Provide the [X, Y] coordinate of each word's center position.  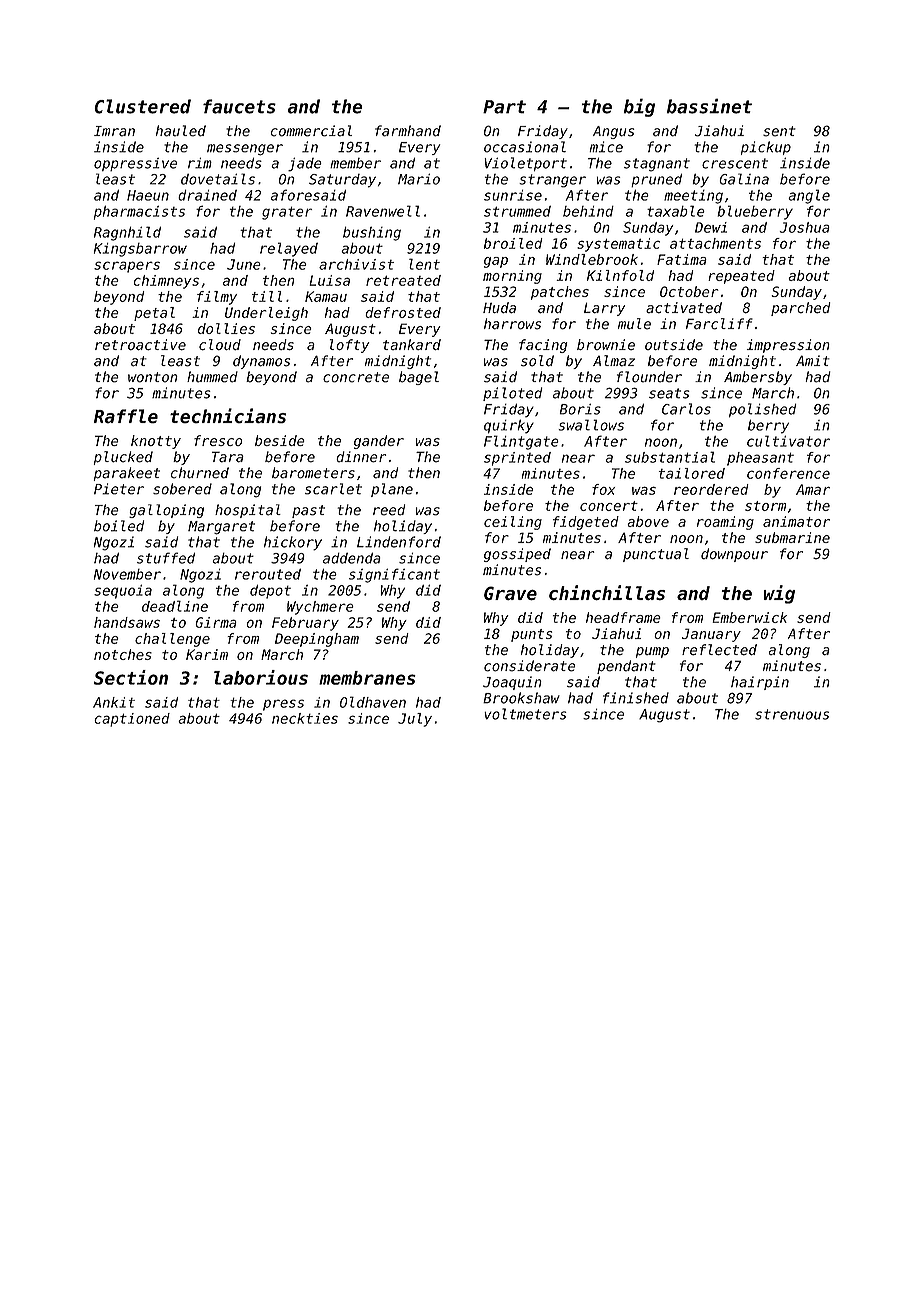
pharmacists [139, 212]
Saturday [342, 181]
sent [779, 131]
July [415, 720]
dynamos [261, 362]
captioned [132, 720]
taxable [676, 211]
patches [560, 293]
